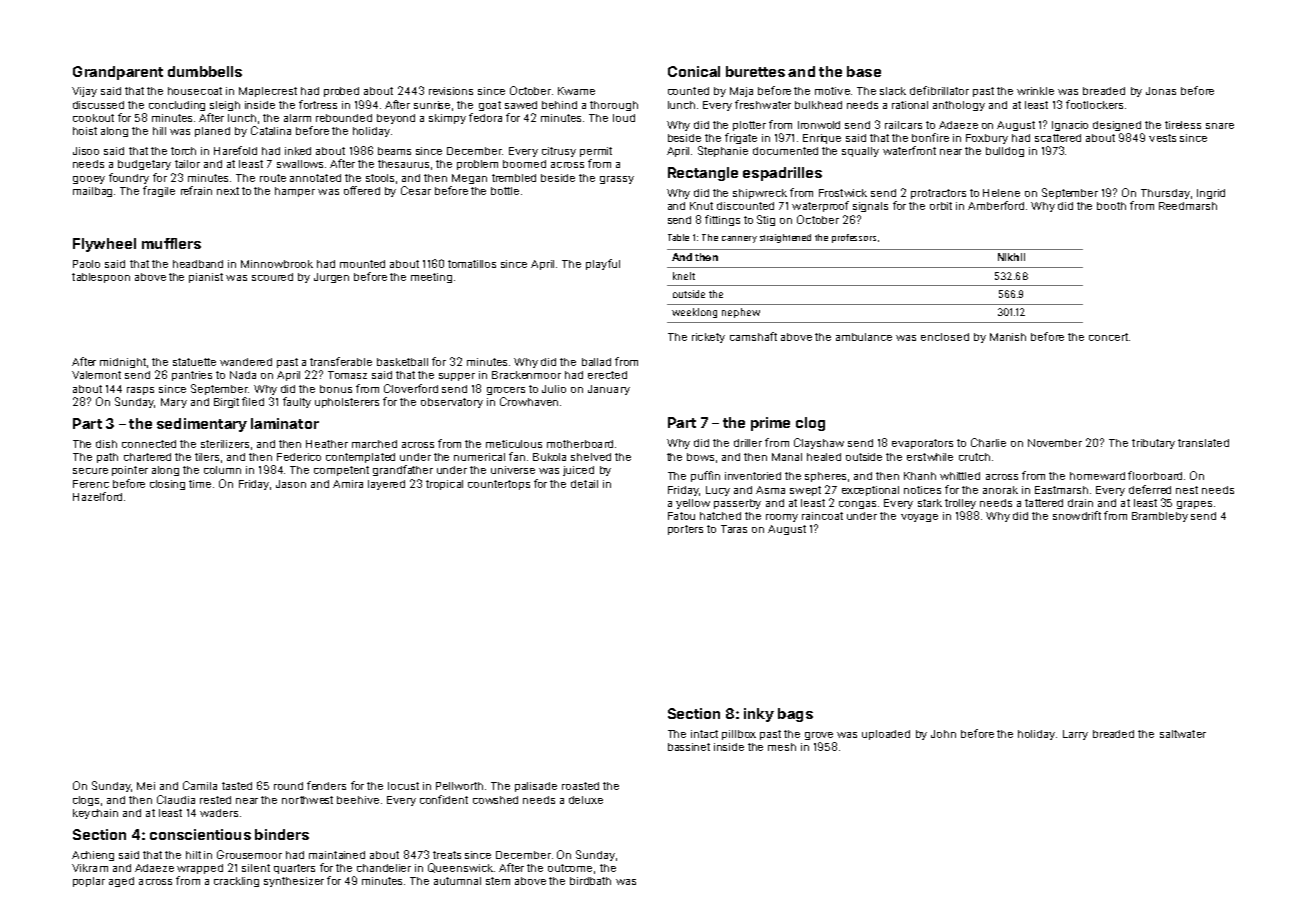  Describe the element at coordinates (704, 734) in the document. I see `intact` at that location.
